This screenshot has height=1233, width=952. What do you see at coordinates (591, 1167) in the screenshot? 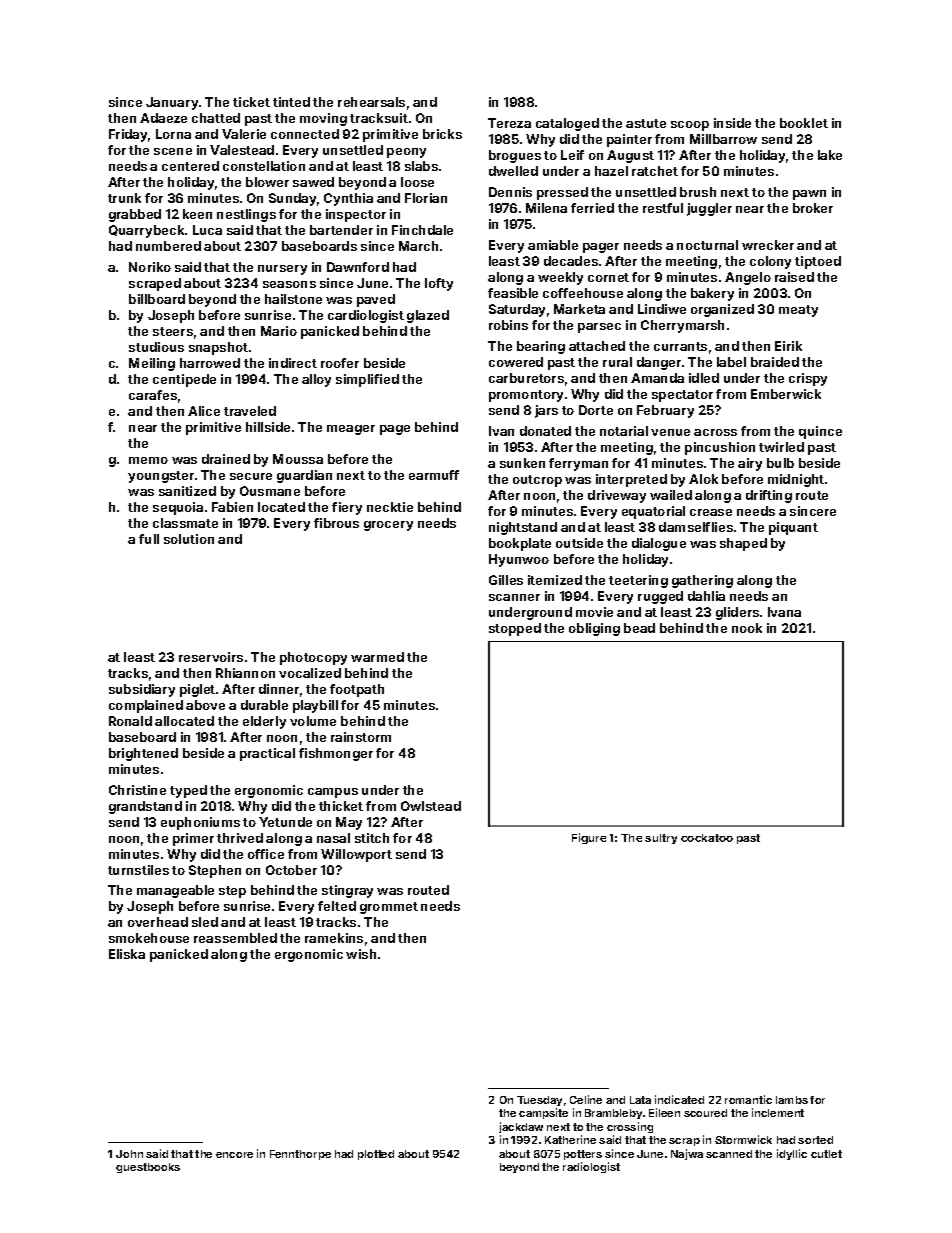
I see `radiologist` at bounding box center [591, 1167].
